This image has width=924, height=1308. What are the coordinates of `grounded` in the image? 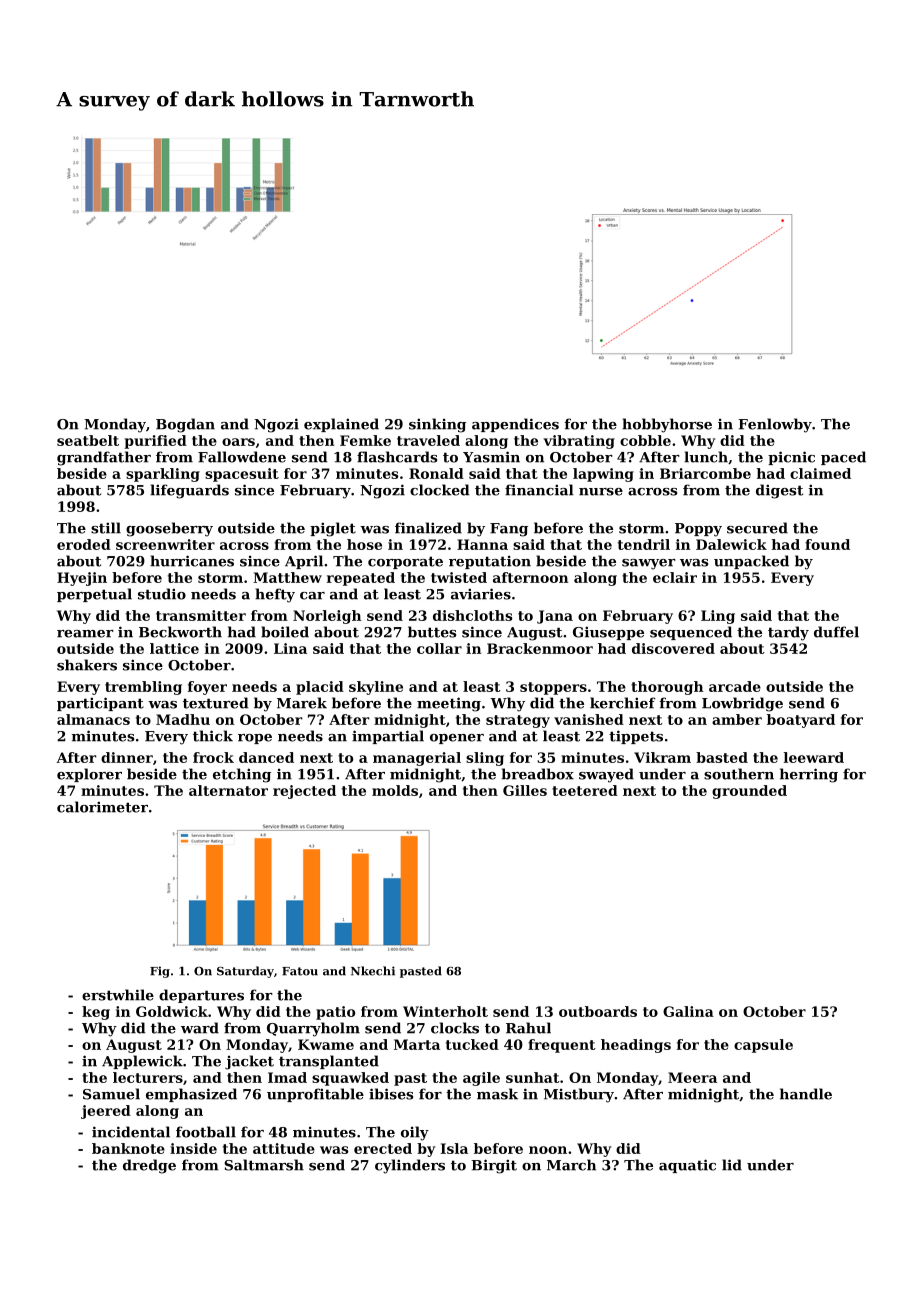 It's located at (749, 792).
